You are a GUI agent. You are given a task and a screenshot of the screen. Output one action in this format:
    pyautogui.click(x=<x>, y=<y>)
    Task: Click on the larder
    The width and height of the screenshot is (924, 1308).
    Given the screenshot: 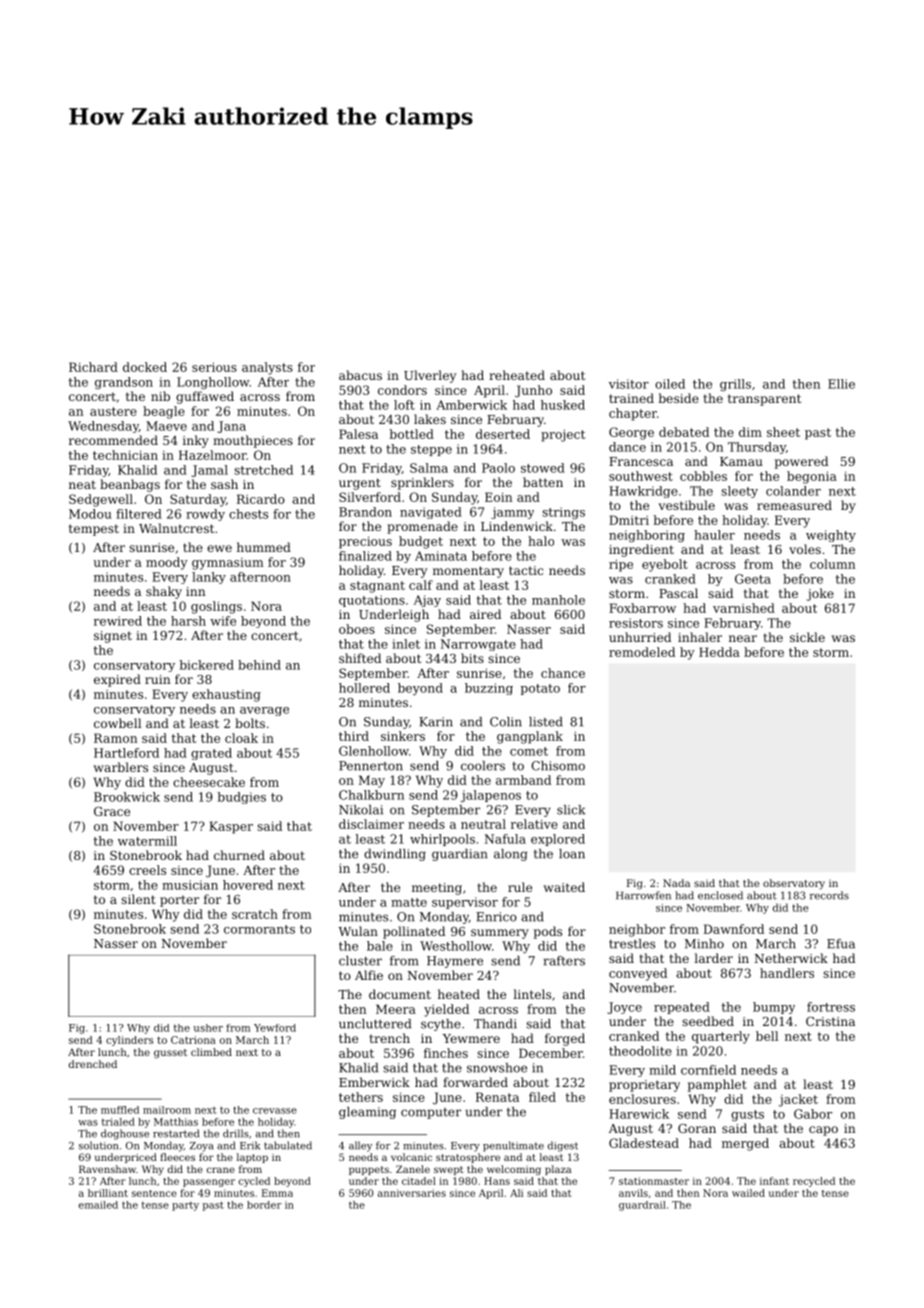 What is the action you would take?
    pyautogui.click(x=713, y=958)
